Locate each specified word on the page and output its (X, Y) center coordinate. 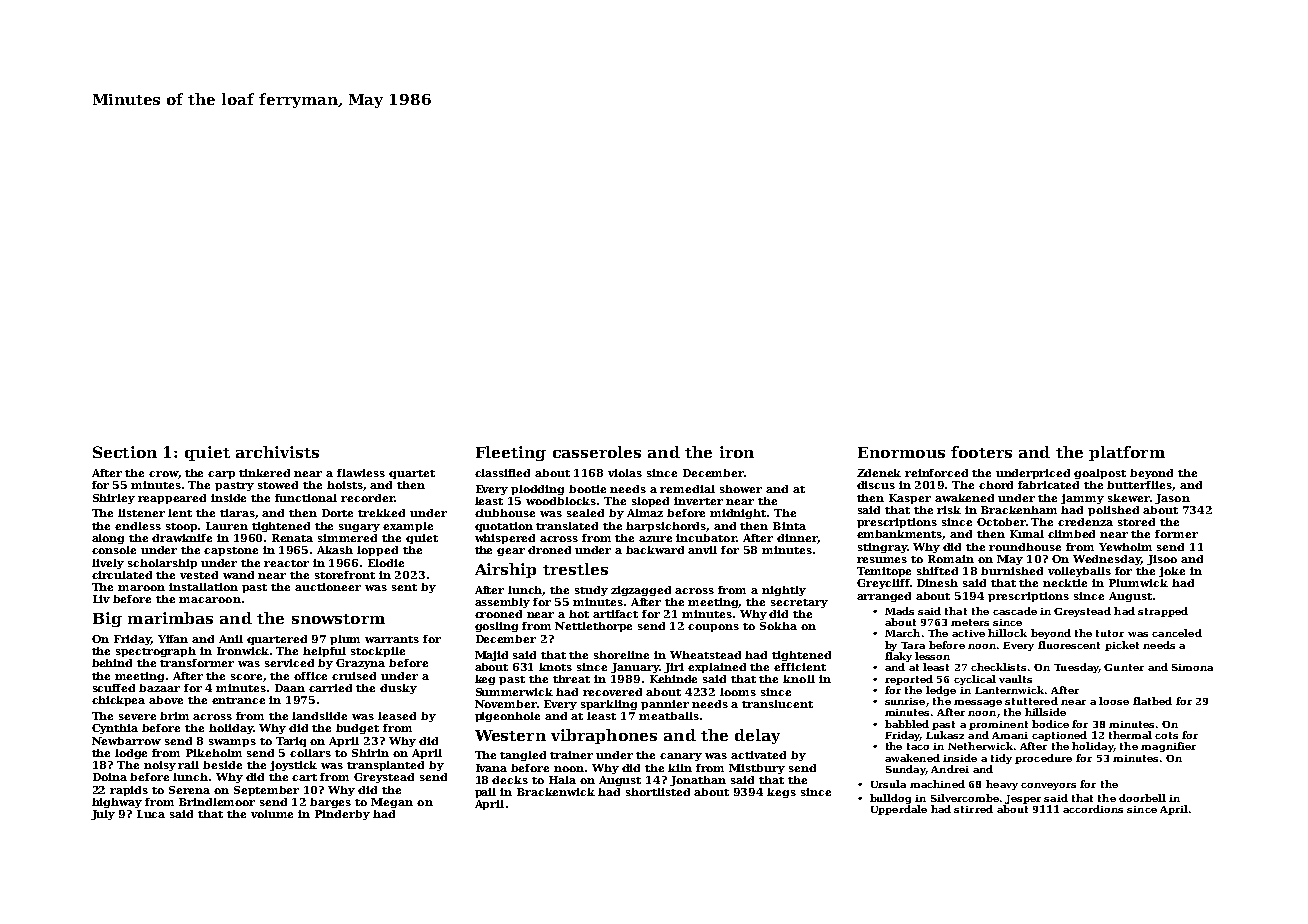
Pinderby (342, 815)
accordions (1093, 809)
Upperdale (899, 810)
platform (1127, 453)
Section (125, 452)
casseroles (597, 452)
